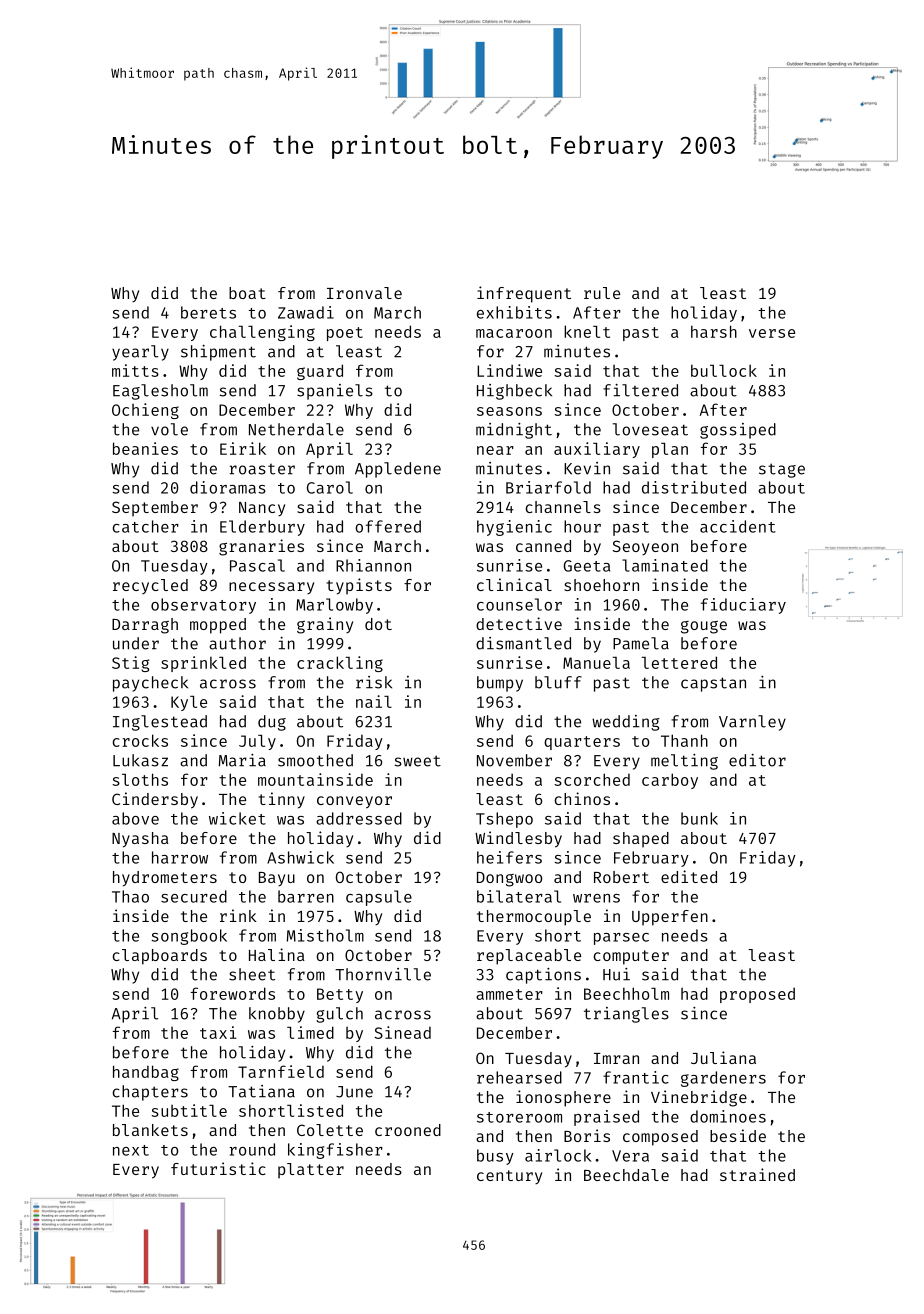  Describe the element at coordinates (345, 334) in the image. I see `poet` at that location.
